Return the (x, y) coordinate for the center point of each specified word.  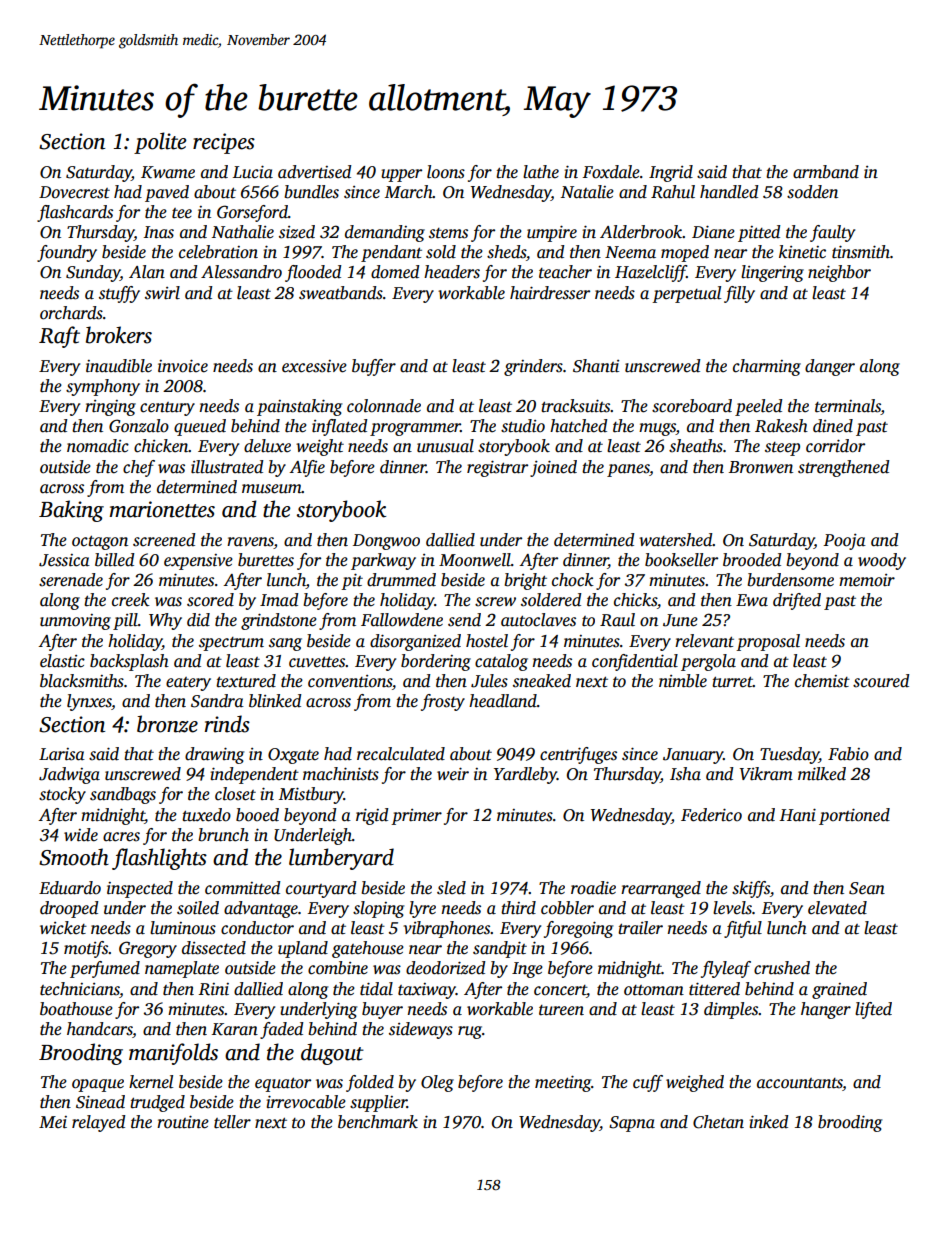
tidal (376, 989)
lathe (541, 172)
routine (183, 1122)
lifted (873, 1010)
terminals (848, 407)
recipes (224, 143)
